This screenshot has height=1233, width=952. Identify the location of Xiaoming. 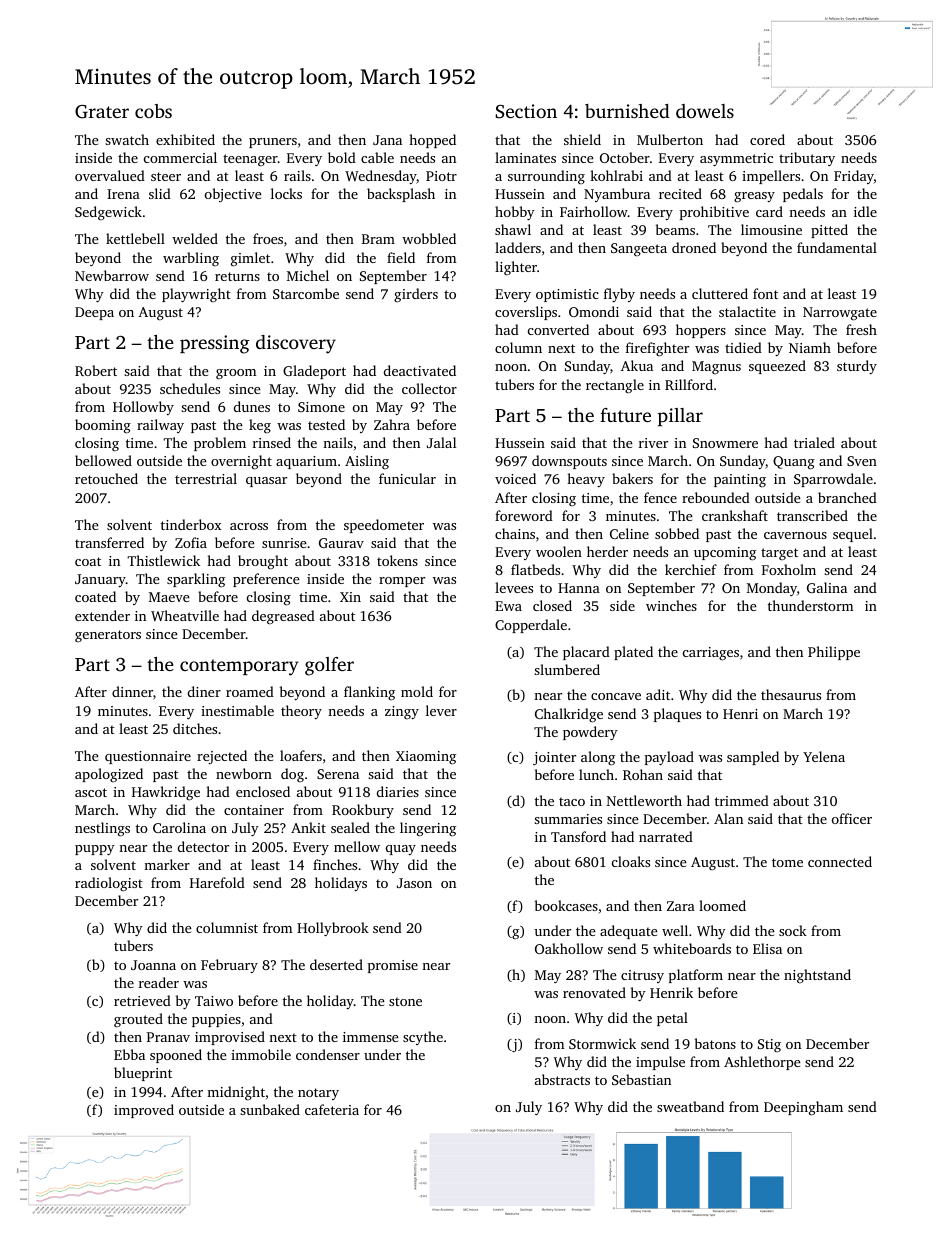
(426, 758).
